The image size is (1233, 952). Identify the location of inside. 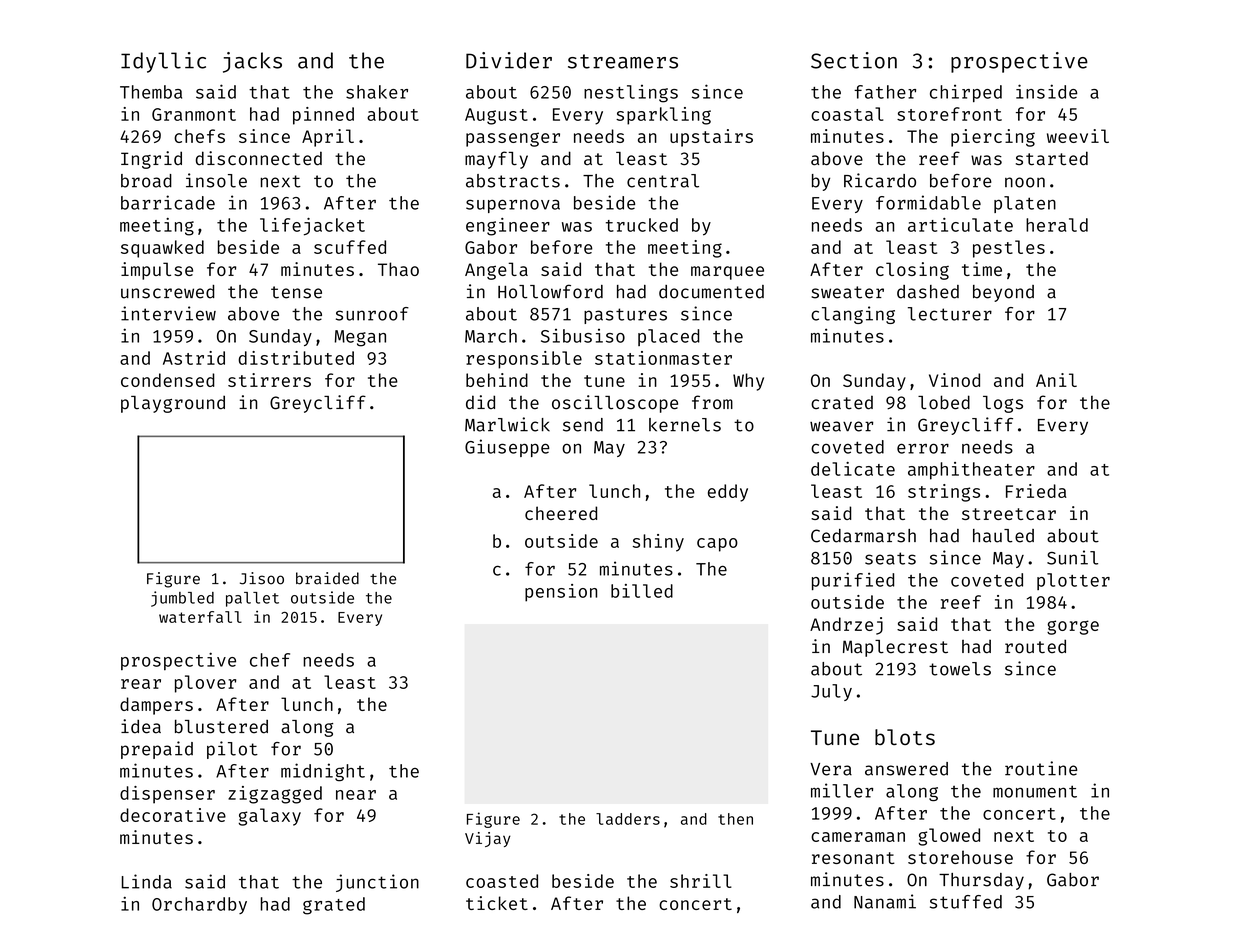
(1046, 91).
